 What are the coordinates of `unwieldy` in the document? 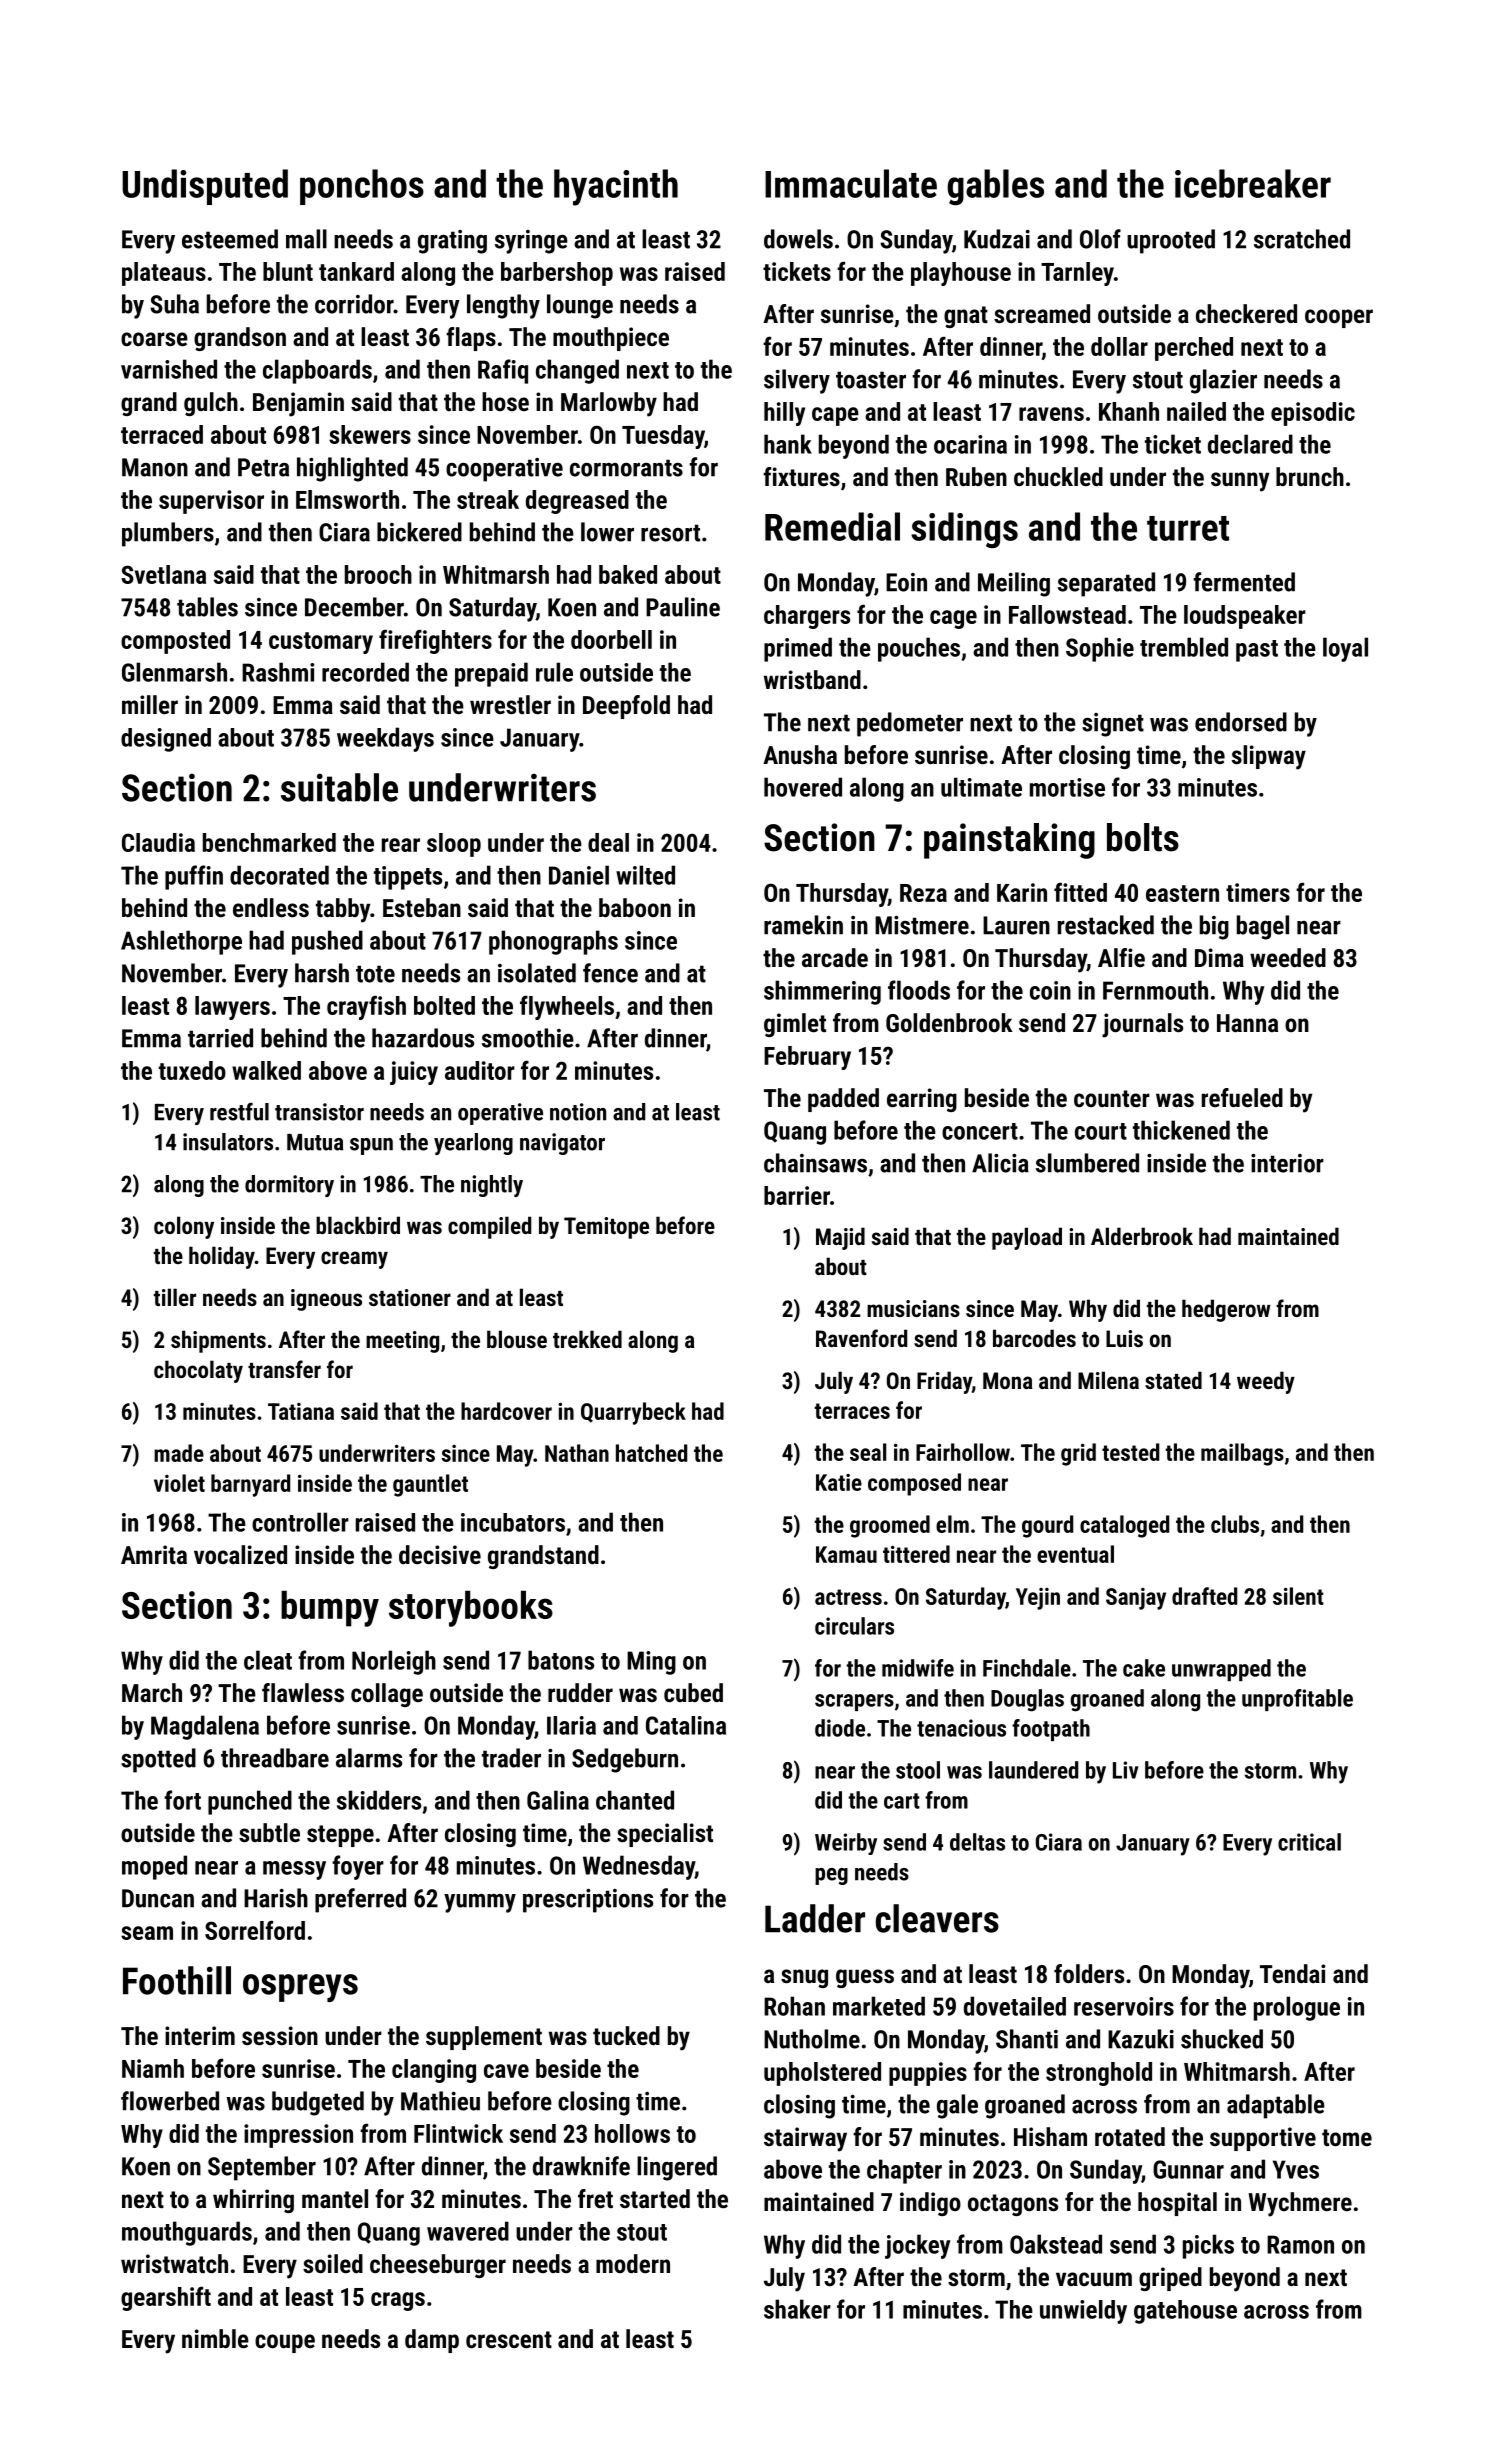 It's located at (1083, 2312).
